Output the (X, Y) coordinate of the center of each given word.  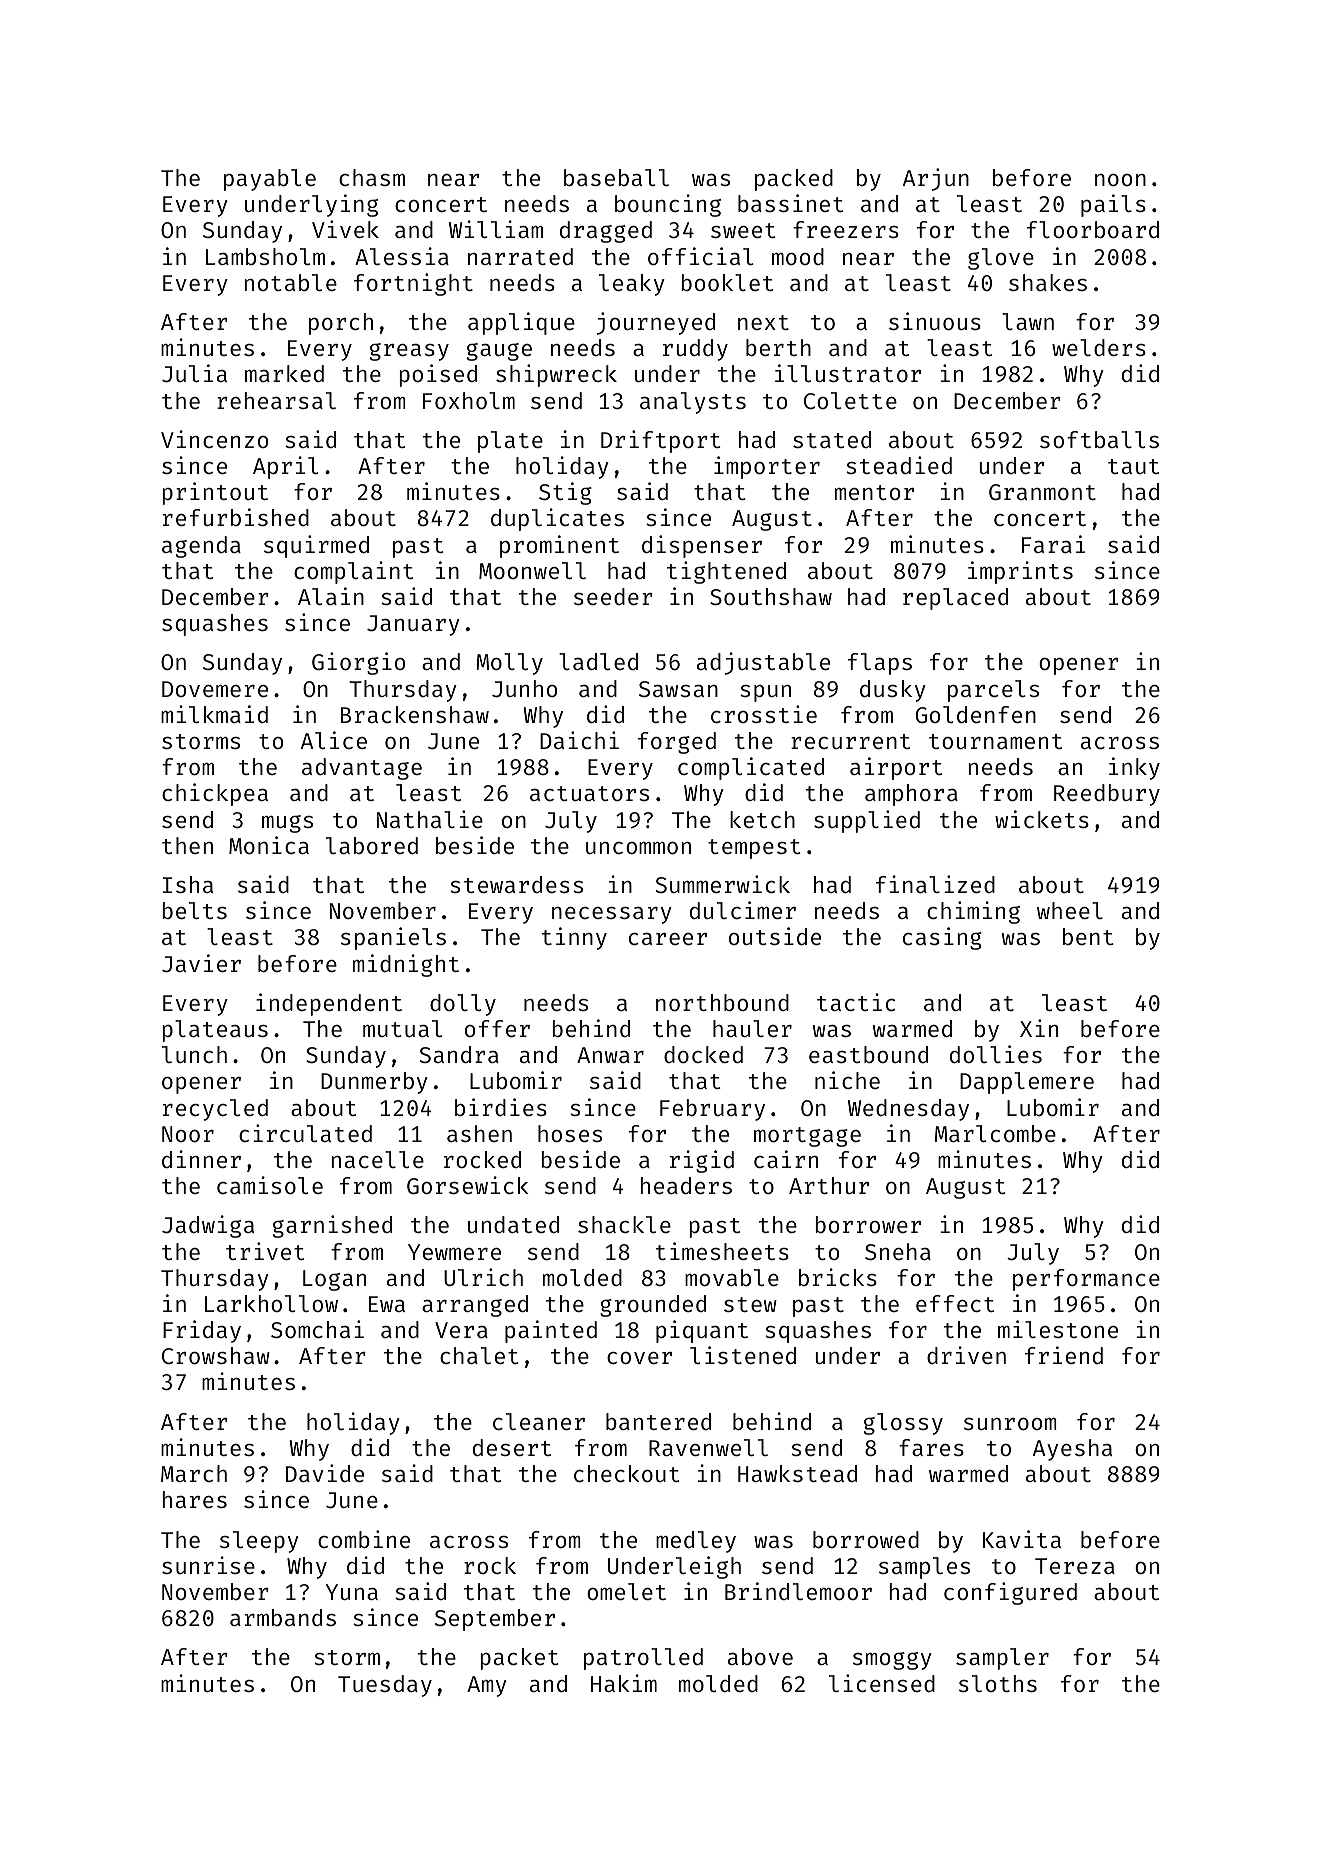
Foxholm (469, 400)
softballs (1099, 439)
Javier (201, 963)
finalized (935, 884)
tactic (856, 1002)
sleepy (259, 1542)
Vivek (345, 229)
